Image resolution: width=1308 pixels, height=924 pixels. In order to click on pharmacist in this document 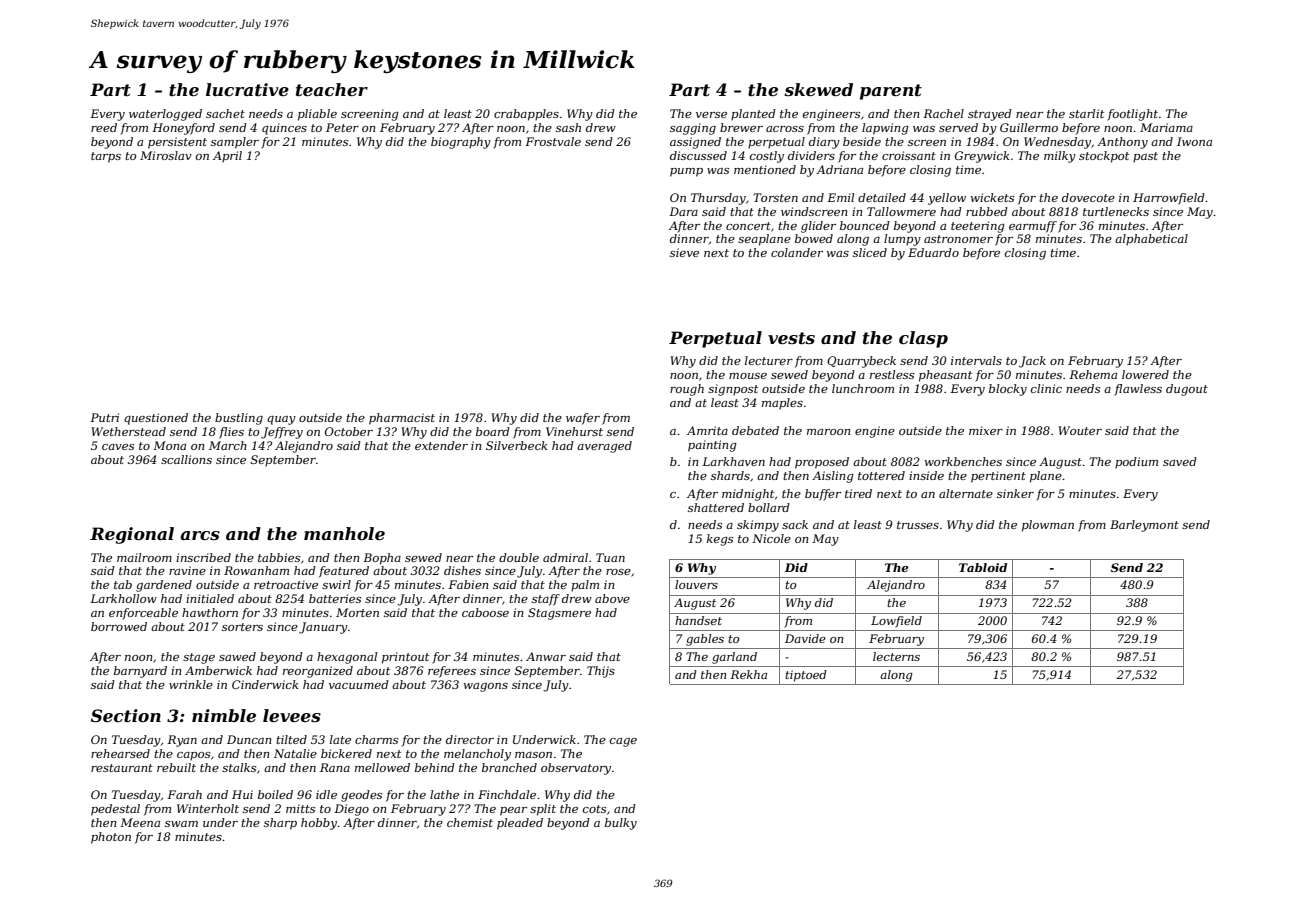, I will do `click(402, 419)`.
